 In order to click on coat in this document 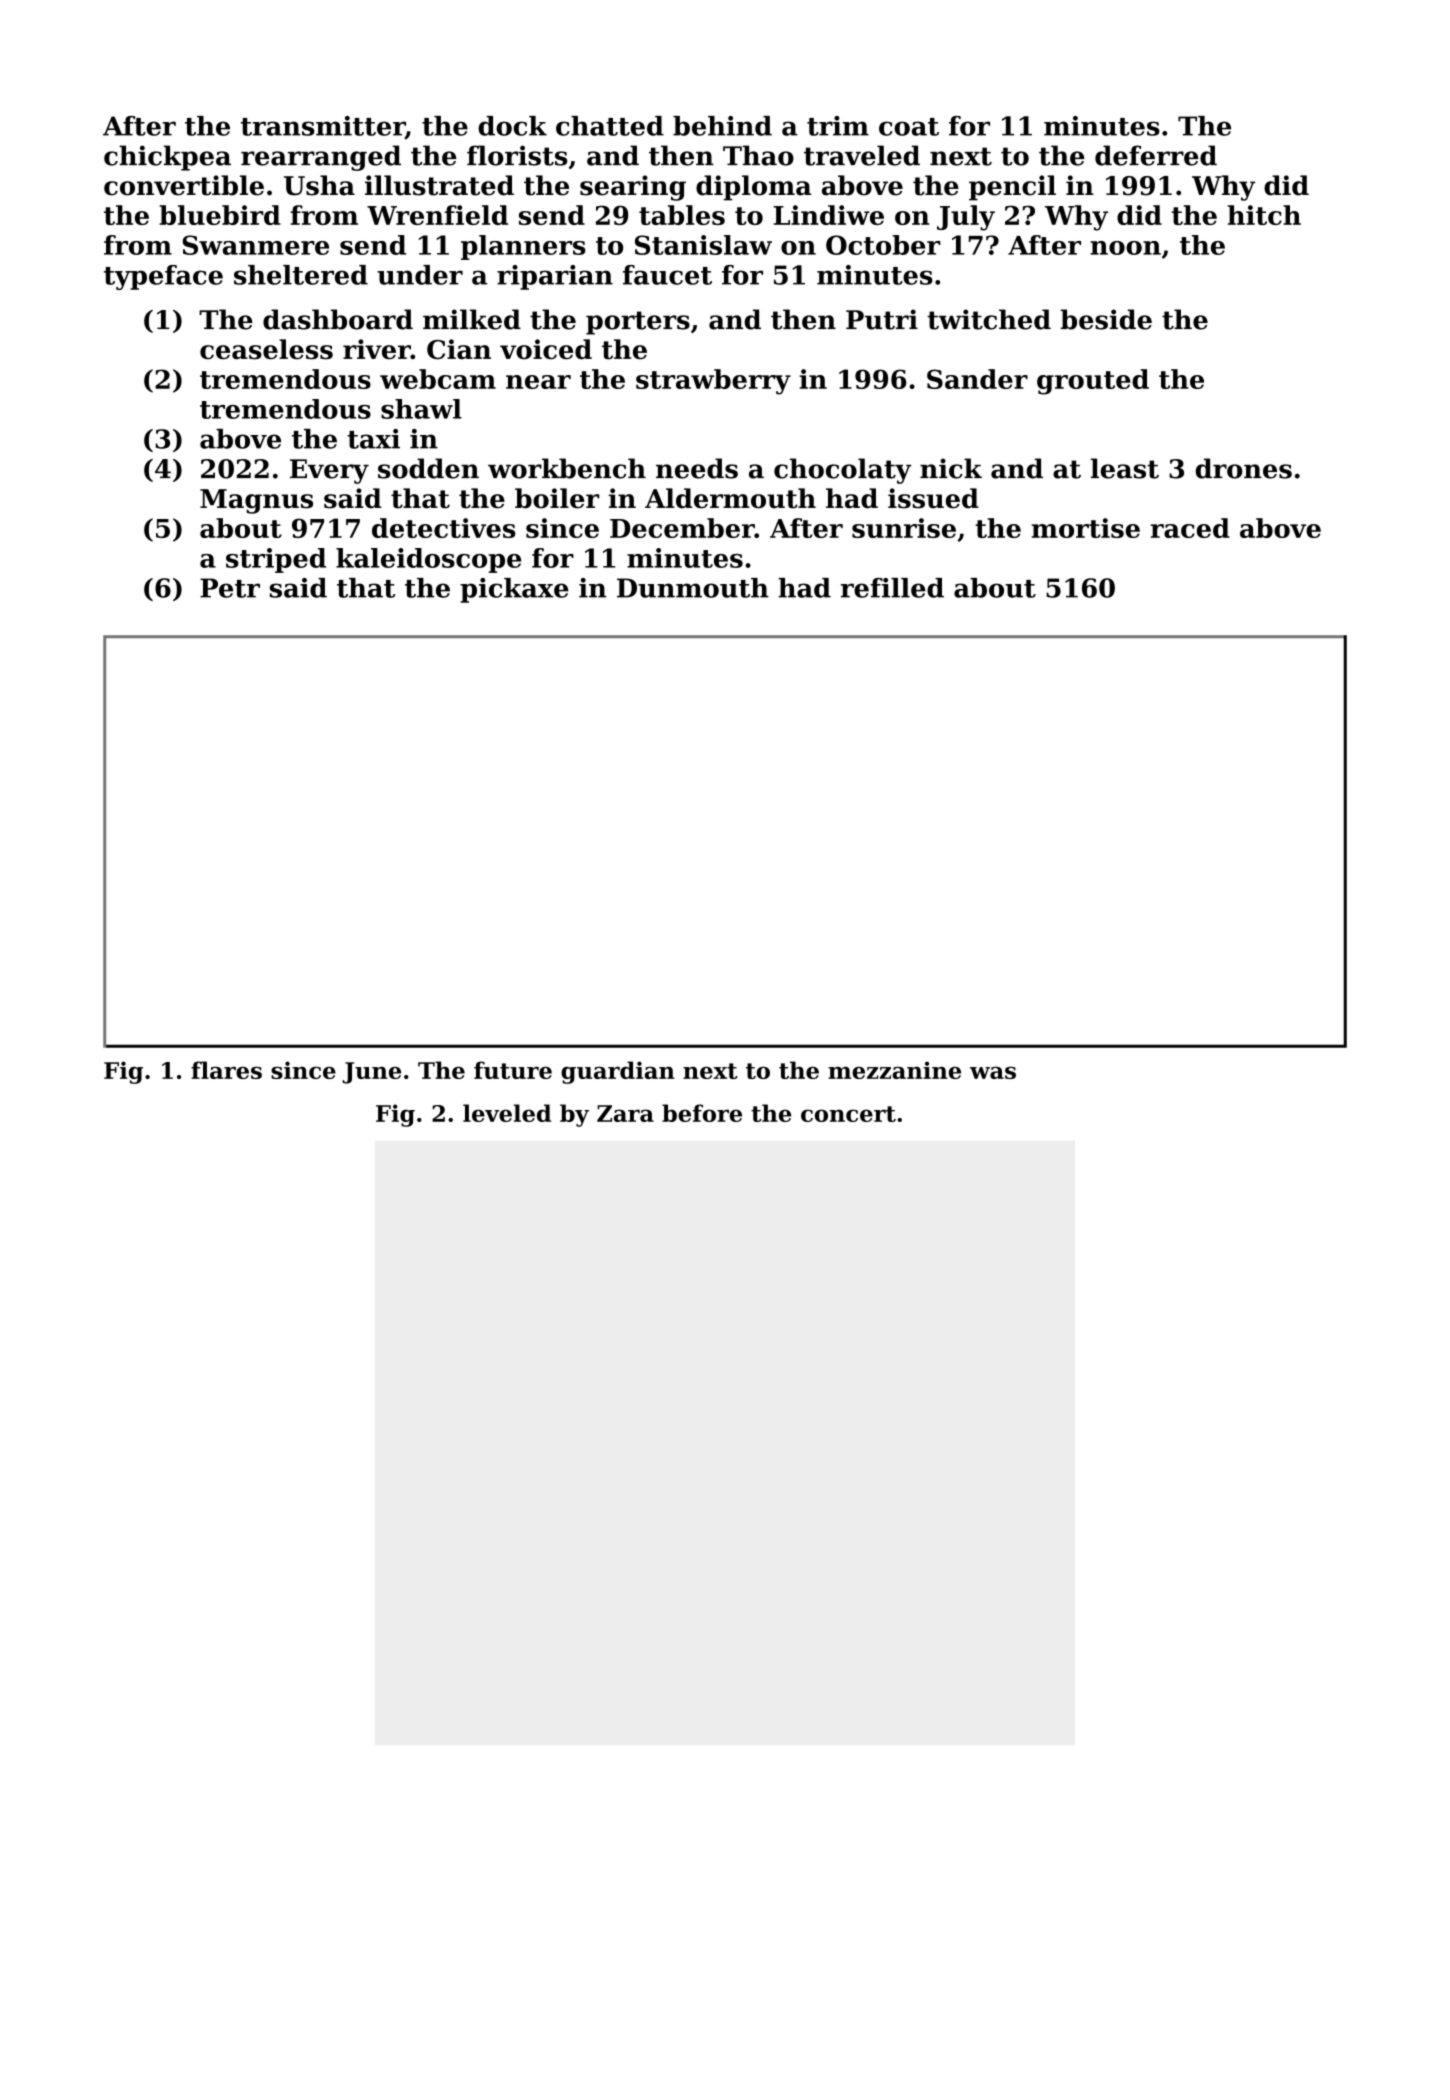, I will do `click(909, 127)`.
